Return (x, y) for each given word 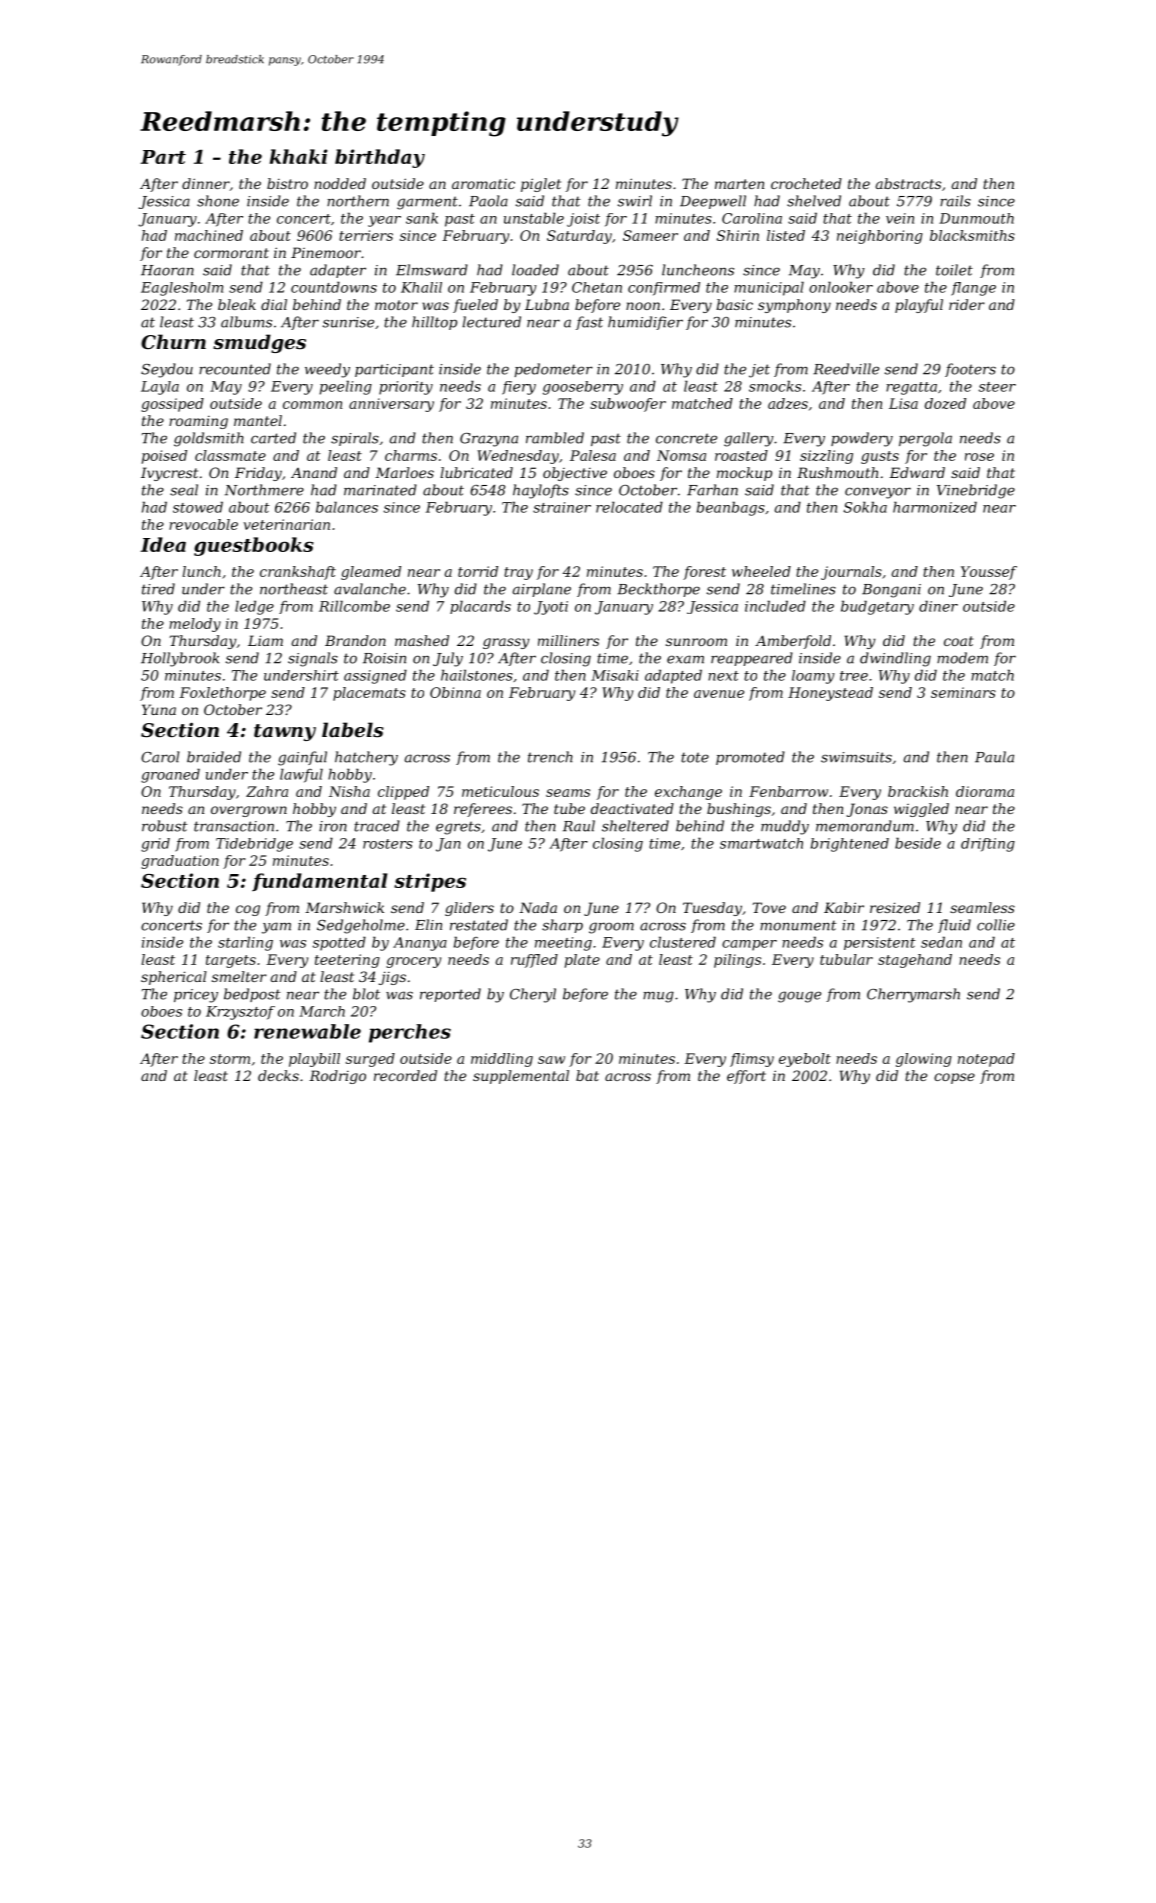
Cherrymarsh (913, 995)
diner (938, 606)
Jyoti (551, 608)
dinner (206, 183)
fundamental (319, 882)
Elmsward (432, 270)
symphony (794, 306)
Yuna (159, 709)
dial (274, 304)
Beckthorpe (658, 590)
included (775, 606)
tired (158, 589)
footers (970, 370)
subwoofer (628, 405)
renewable (307, 1031)
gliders (469, 909)
